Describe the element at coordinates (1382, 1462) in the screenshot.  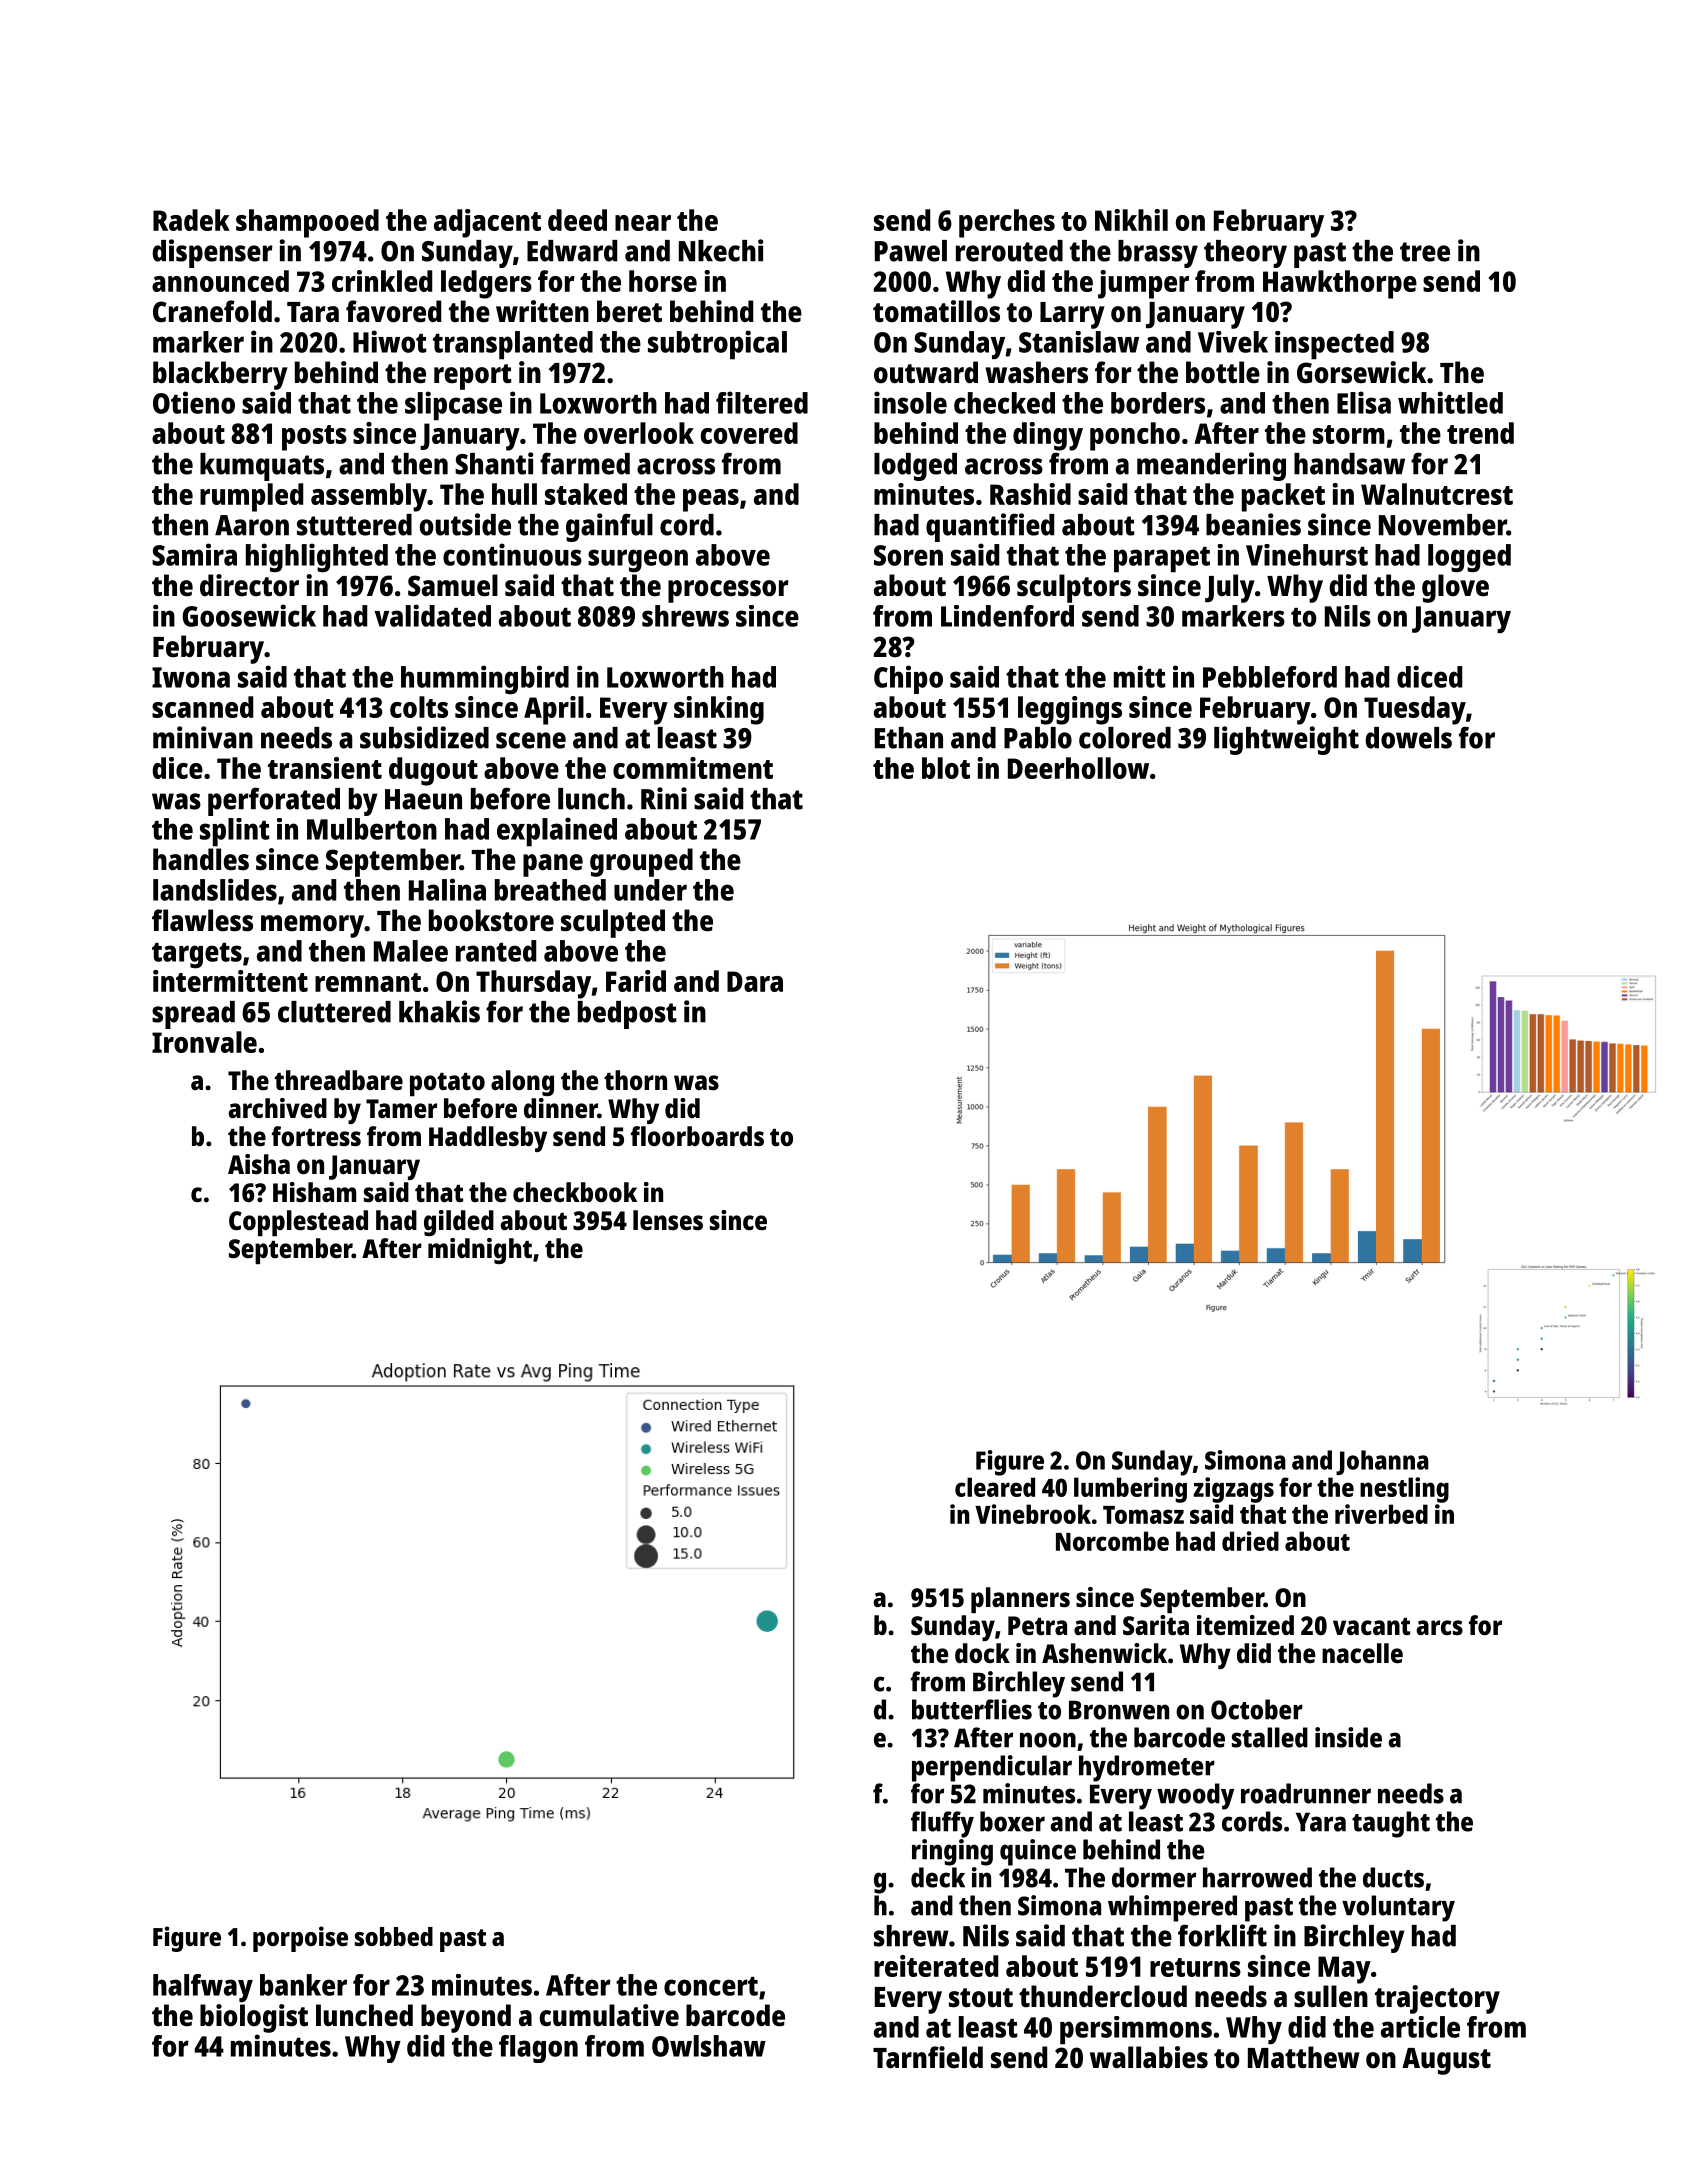
I see `Johanna` at that location.
